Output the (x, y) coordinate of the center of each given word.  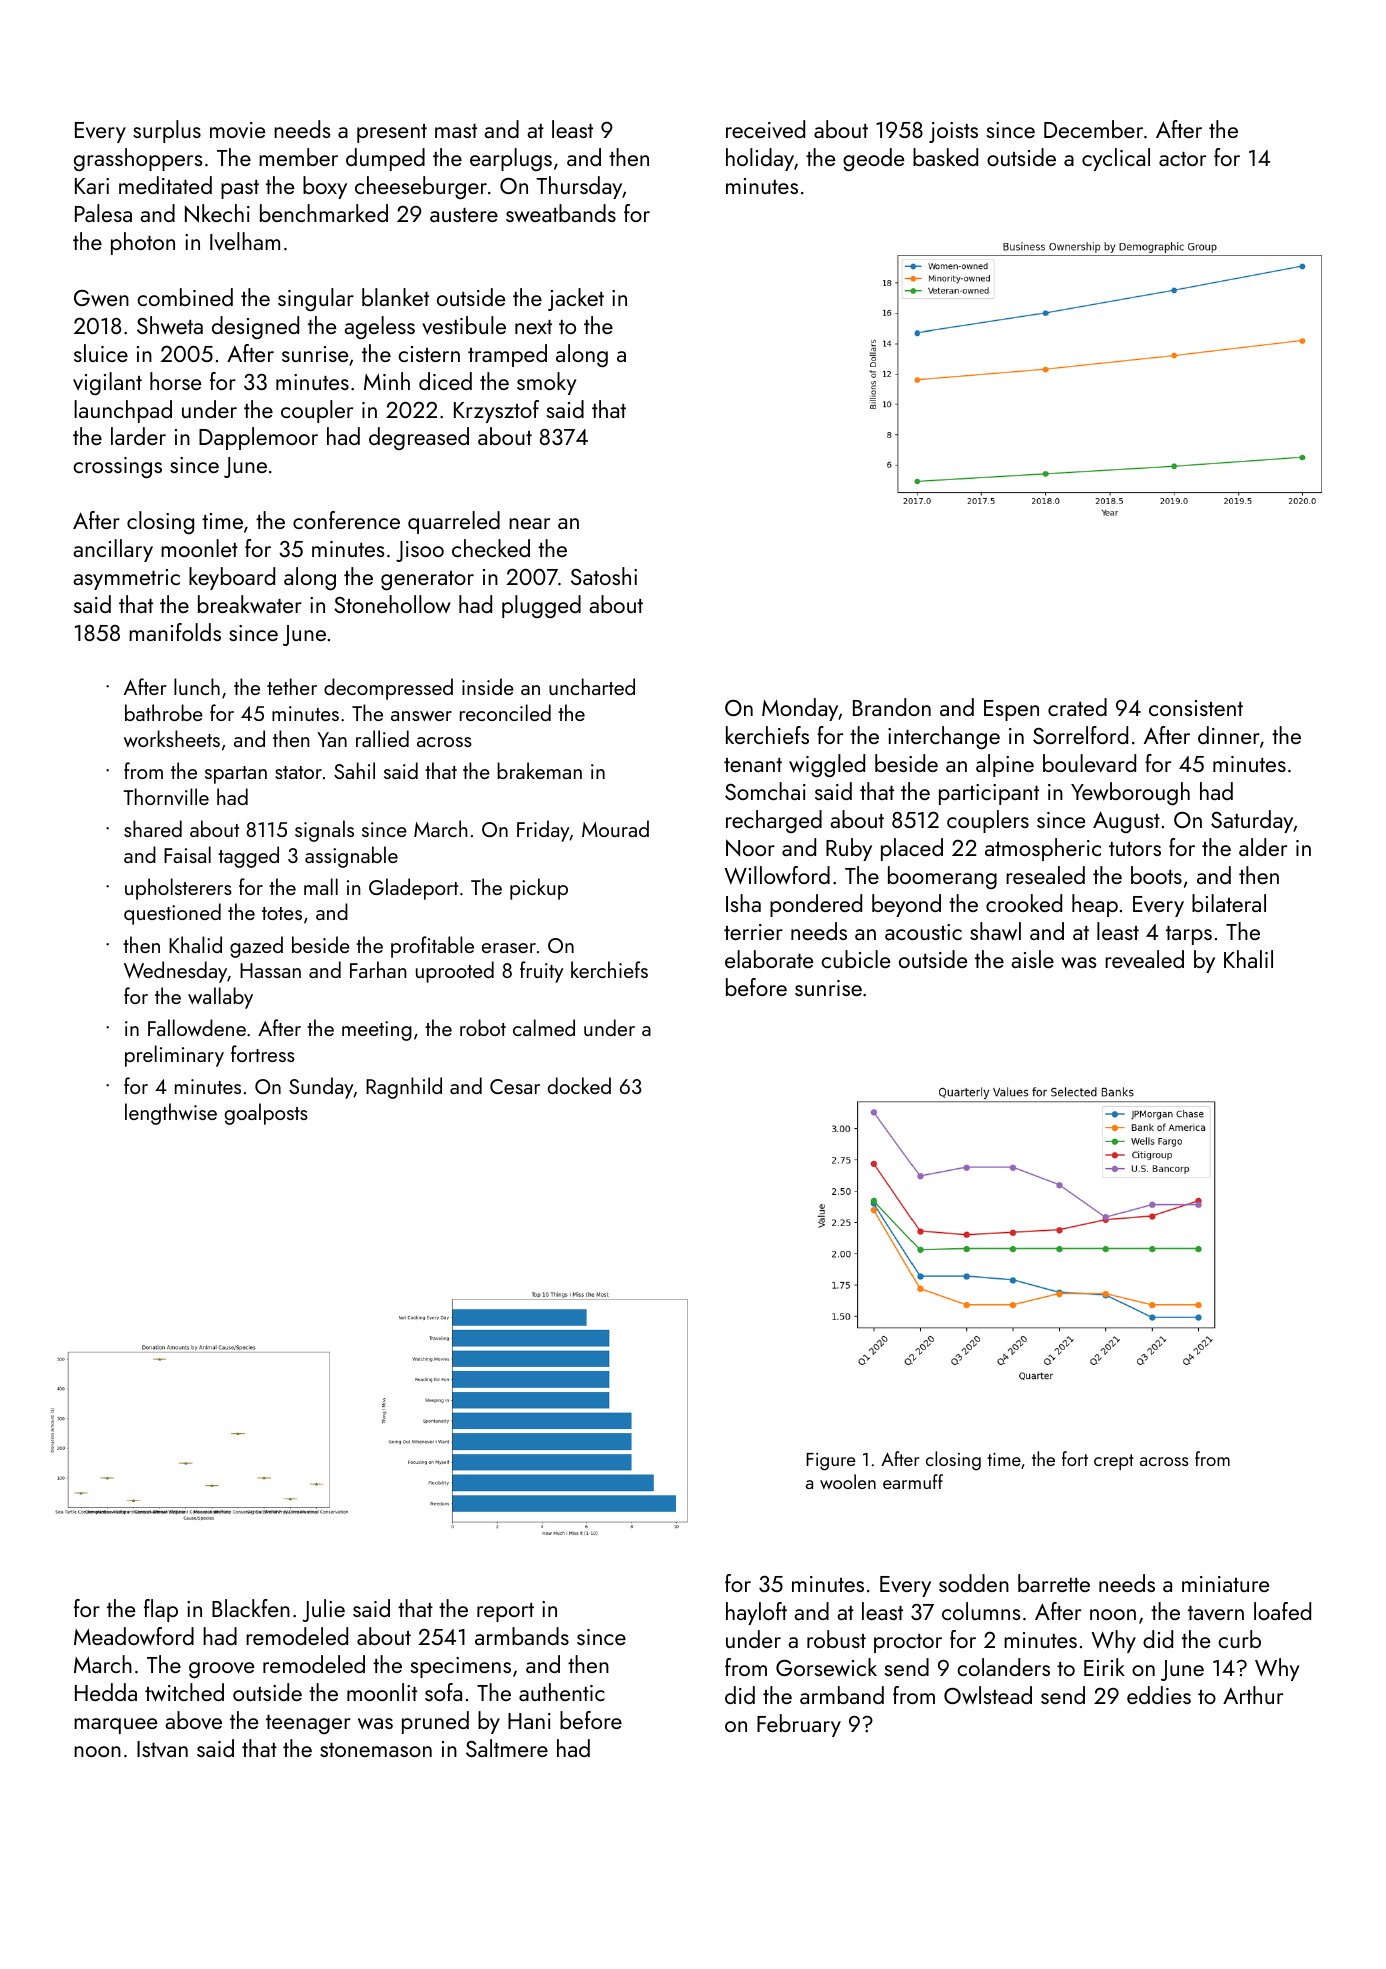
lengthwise (171, 1114)
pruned (435, 1722)
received (765, 129)
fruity (542, 972)
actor (1182, 159)
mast (456, 131)
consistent (1196, 708)
